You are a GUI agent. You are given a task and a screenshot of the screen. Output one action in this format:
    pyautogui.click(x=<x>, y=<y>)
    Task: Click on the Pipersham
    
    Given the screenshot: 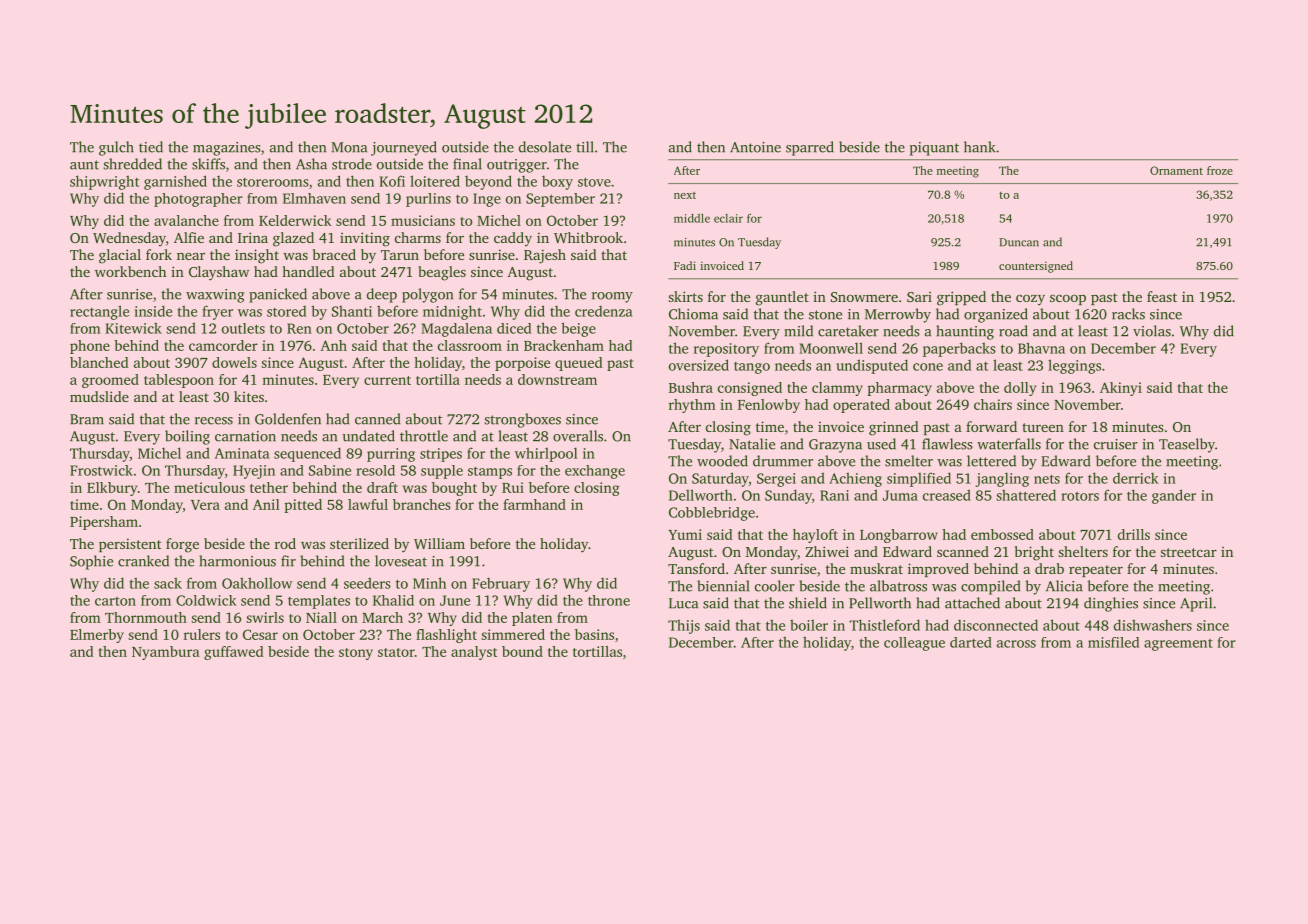 What is the action you would take?
    pyautogui.click(x=104, y=523)
